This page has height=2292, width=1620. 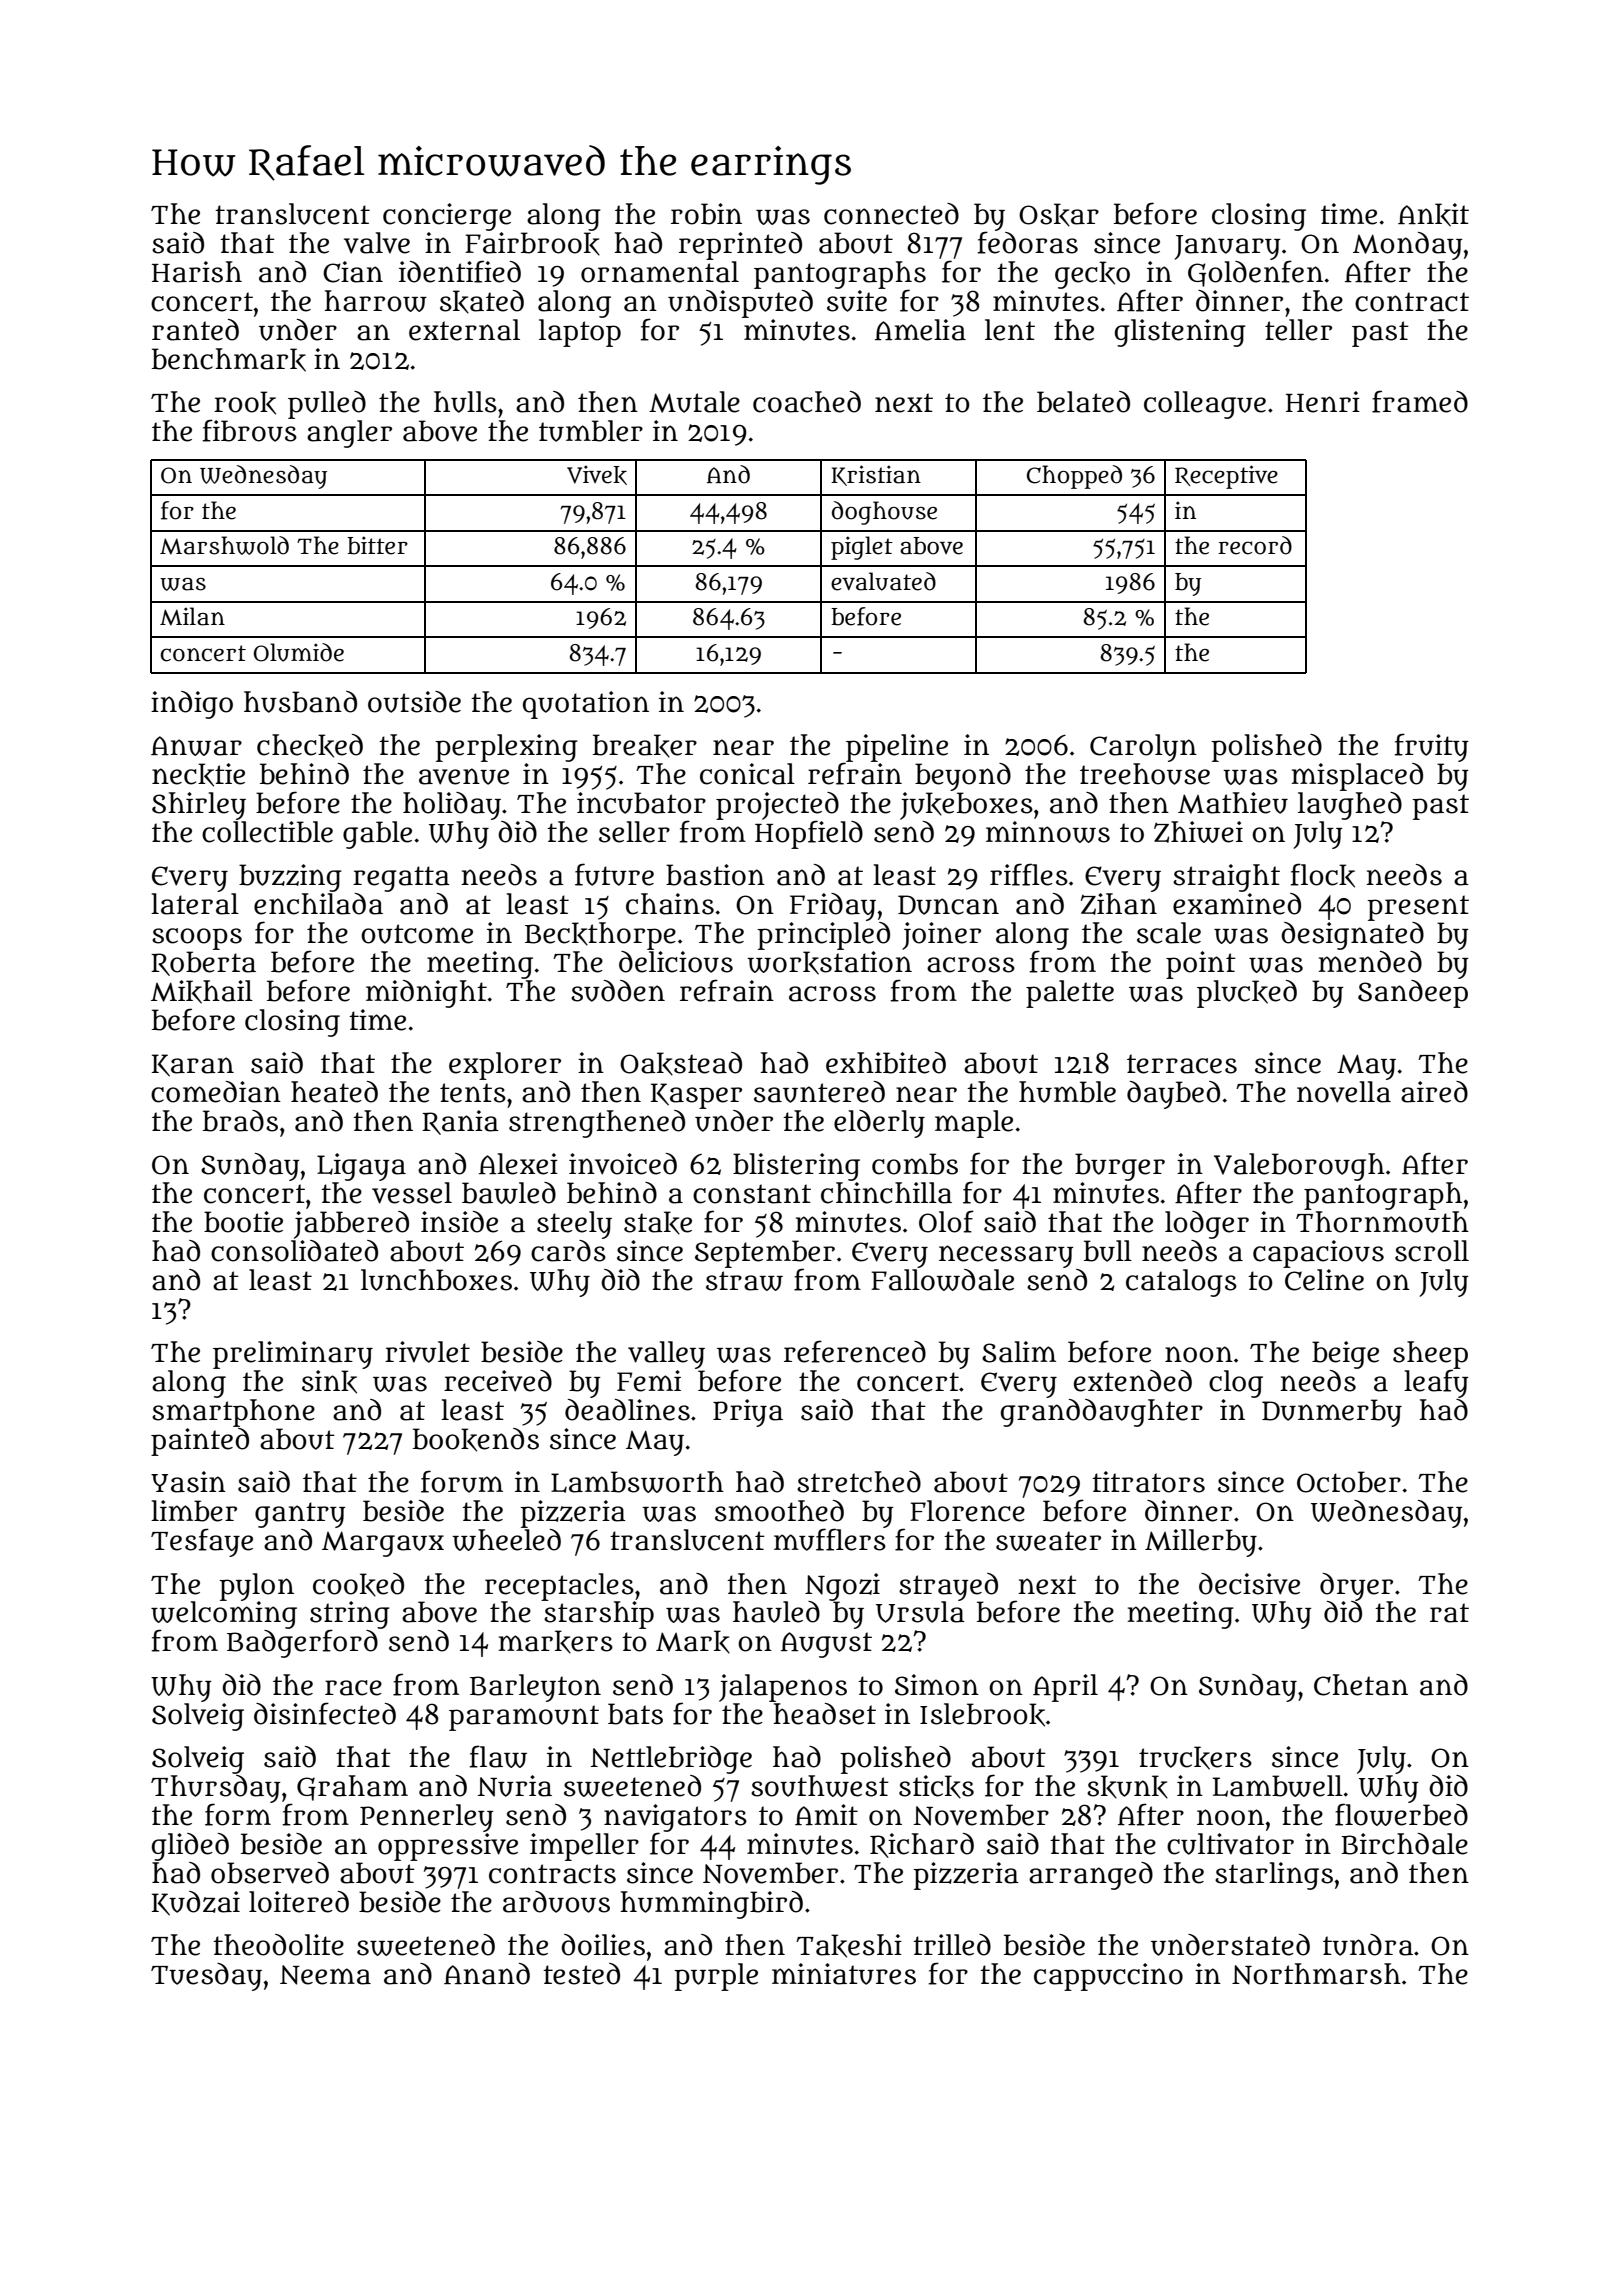 I want to click on Florence, so click(x=967, y=1511).
